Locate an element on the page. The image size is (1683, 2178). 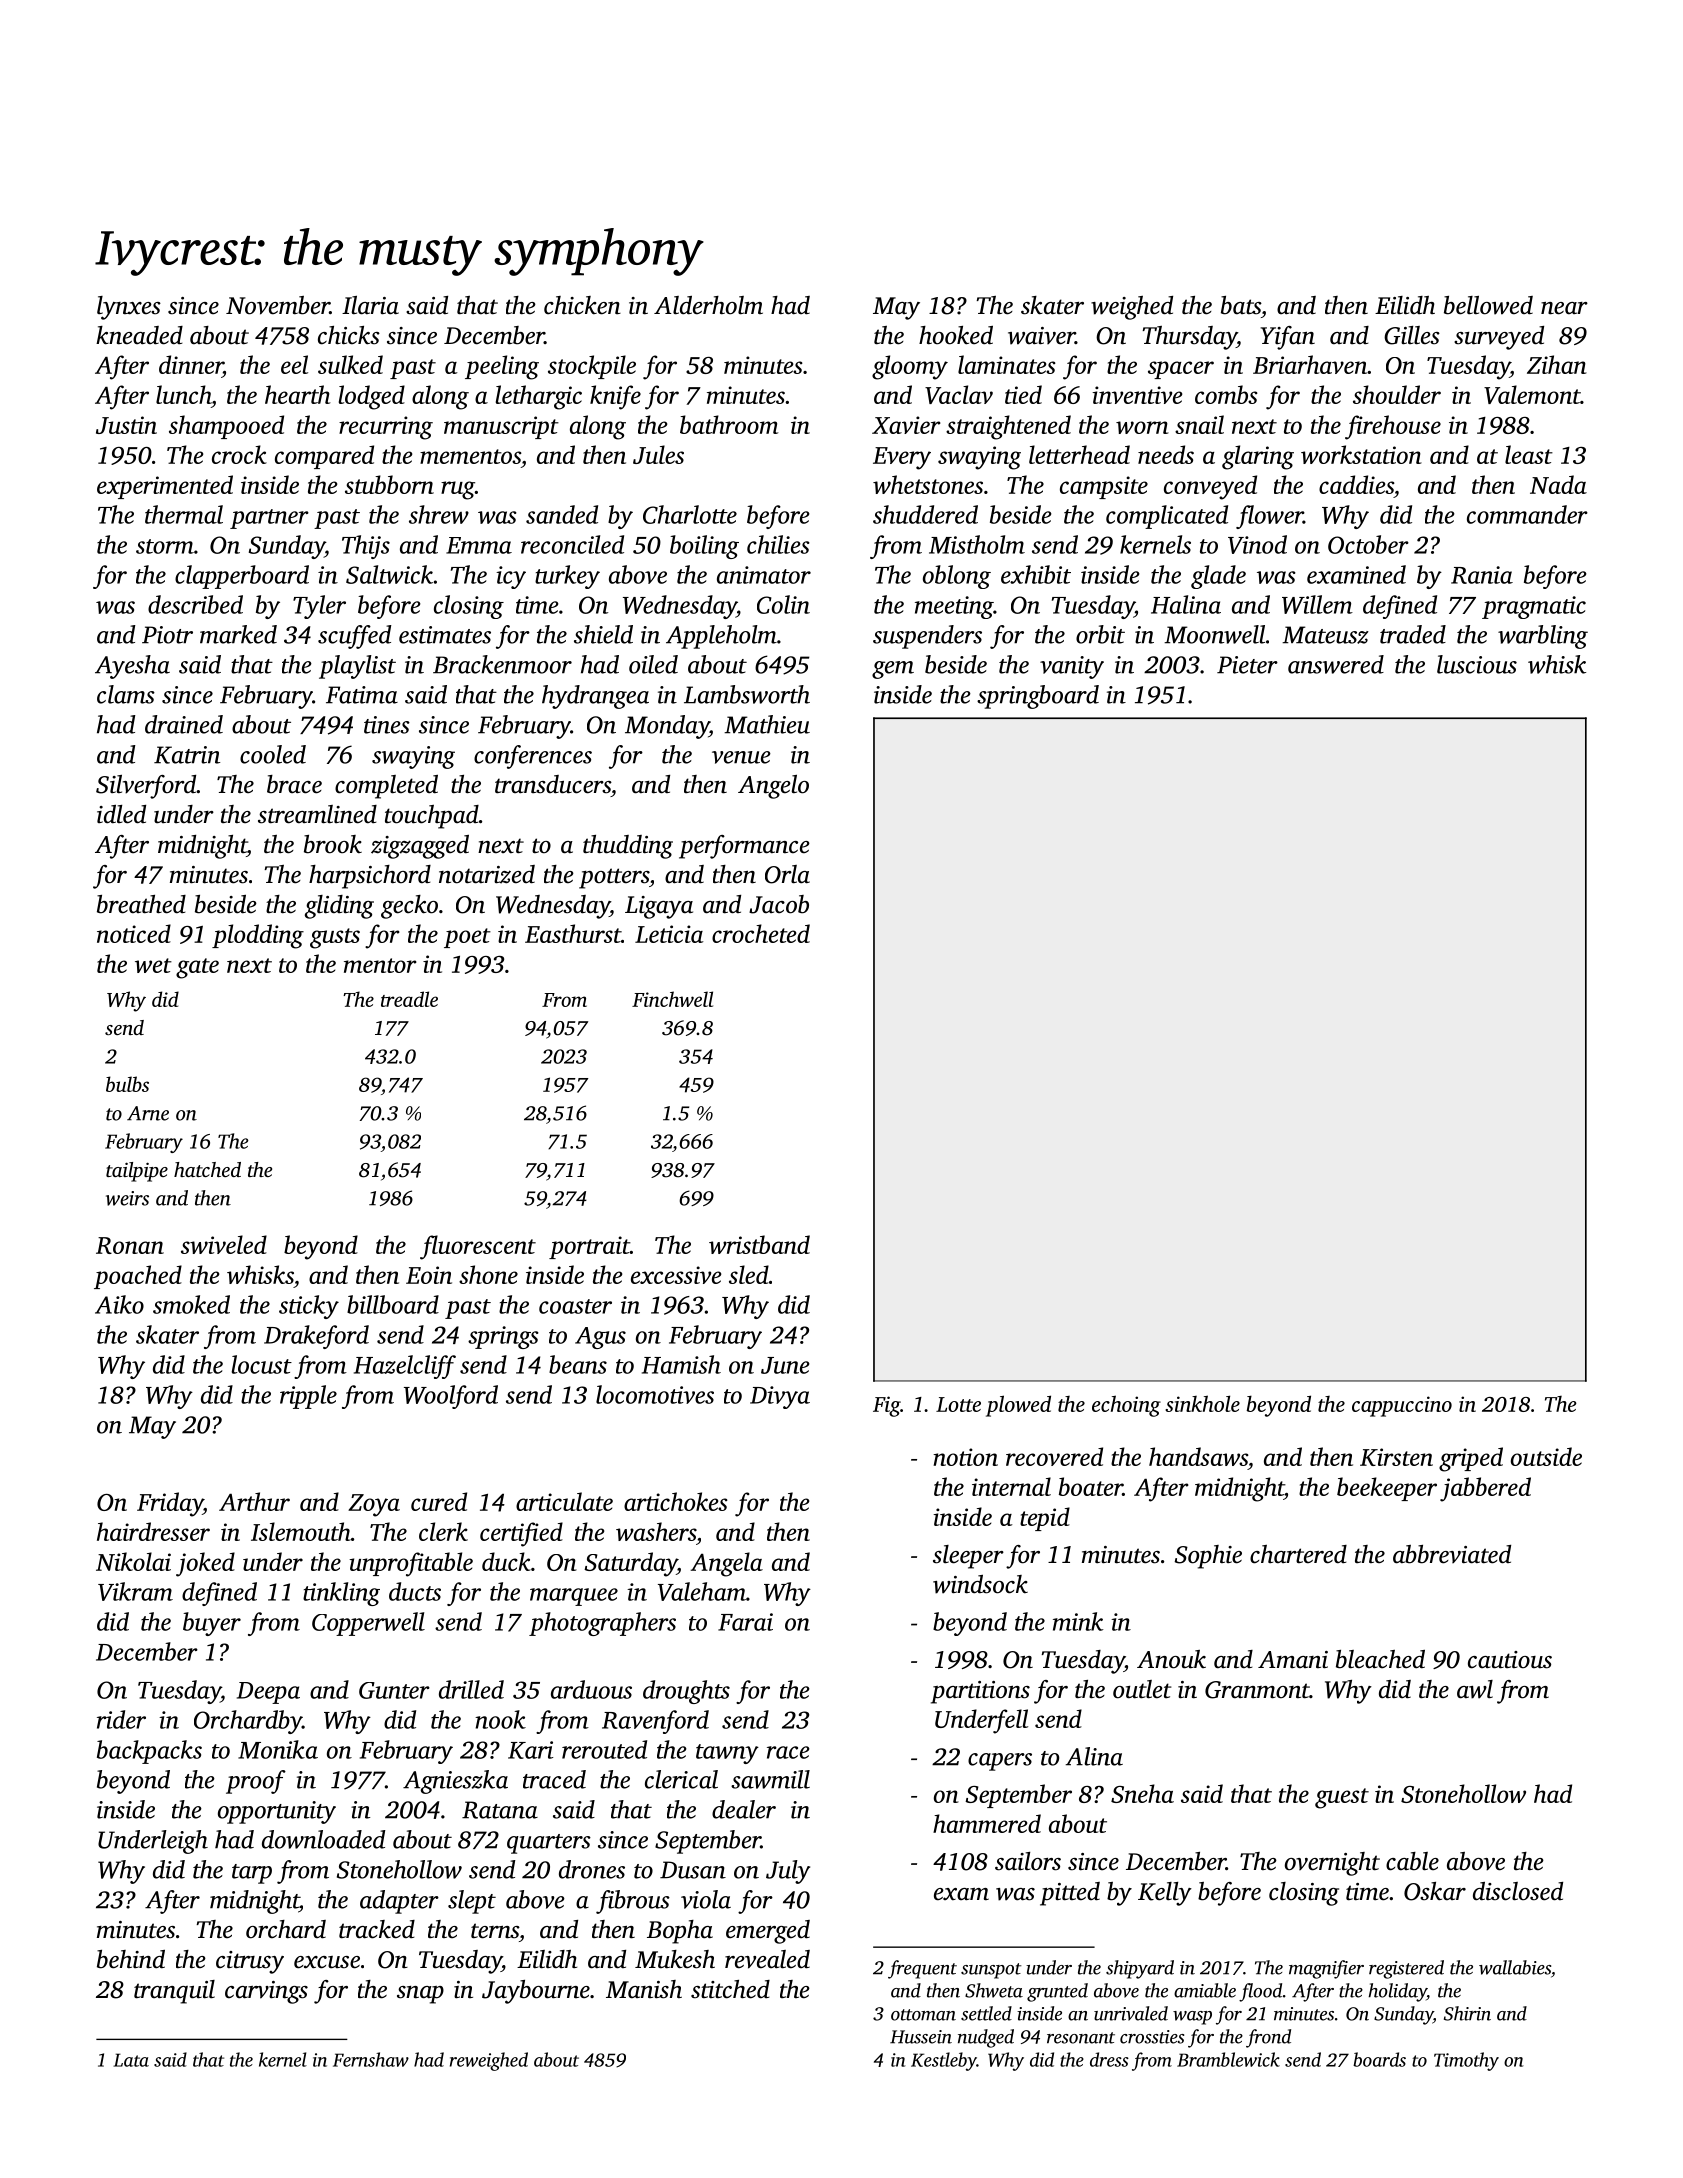
cappuccino is located at coordinates (1402, 1406).
